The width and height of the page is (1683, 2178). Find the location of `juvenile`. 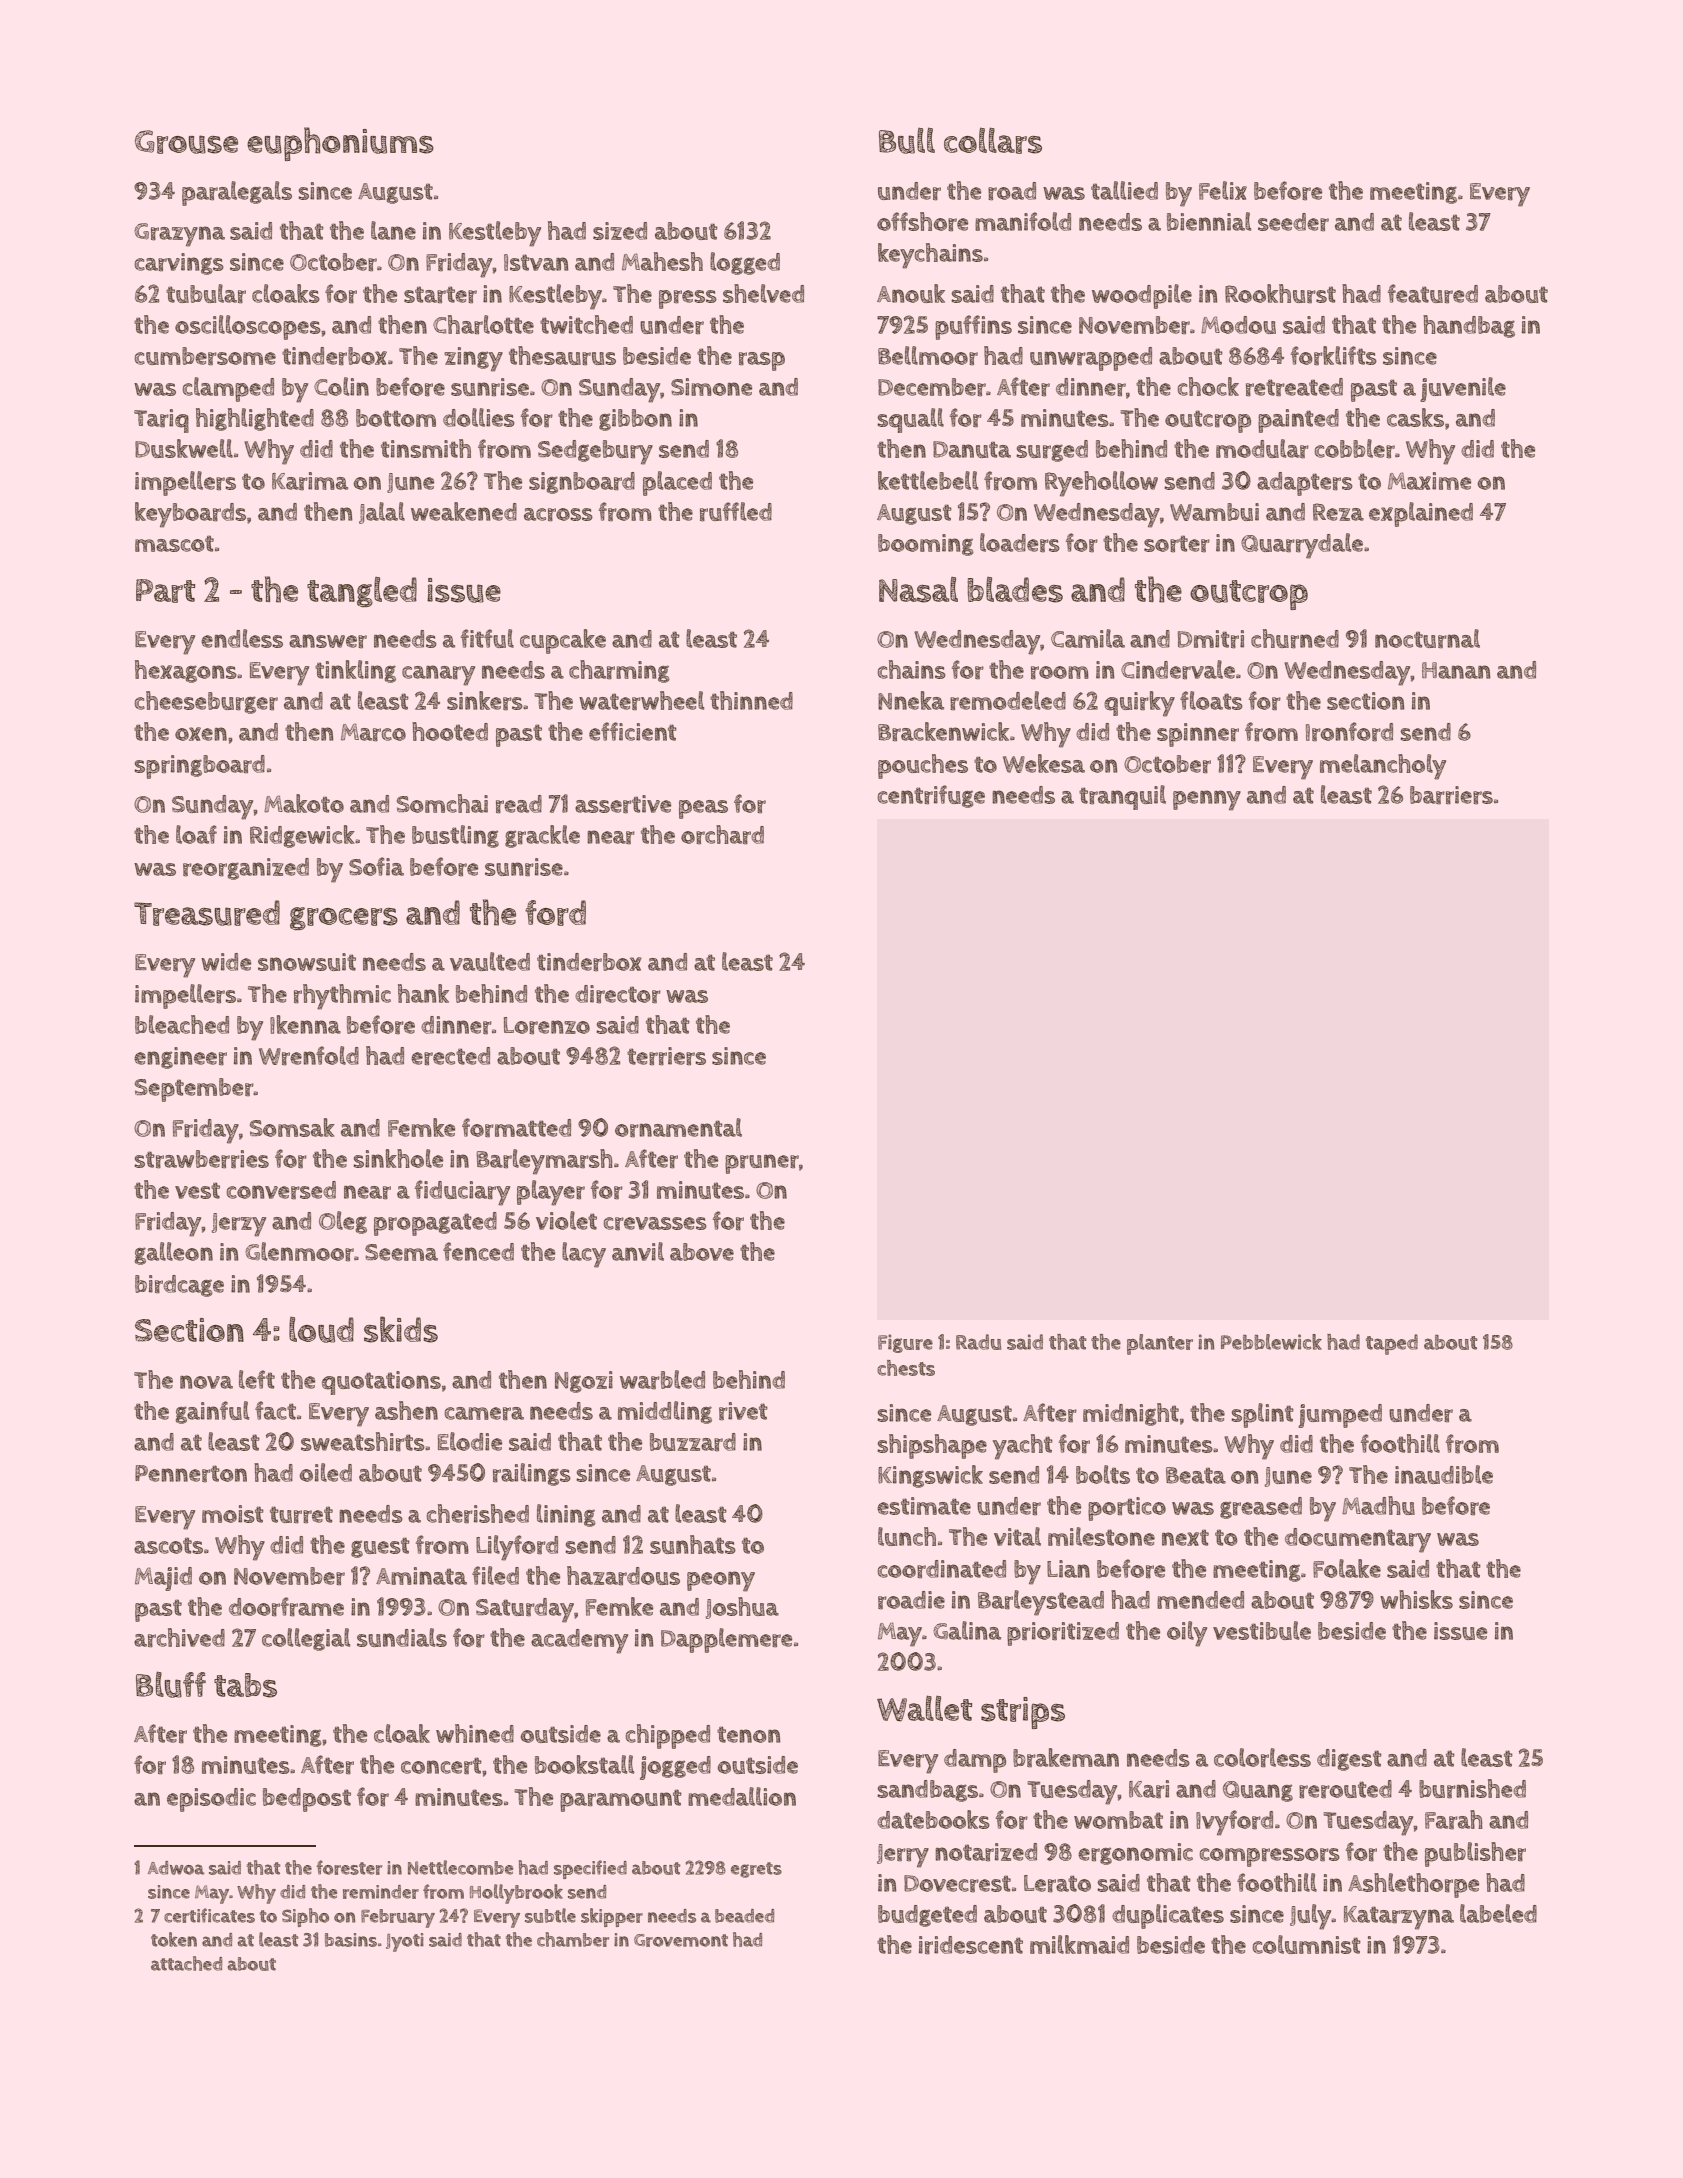

juvenile is located at coordinates (1463, 389).
